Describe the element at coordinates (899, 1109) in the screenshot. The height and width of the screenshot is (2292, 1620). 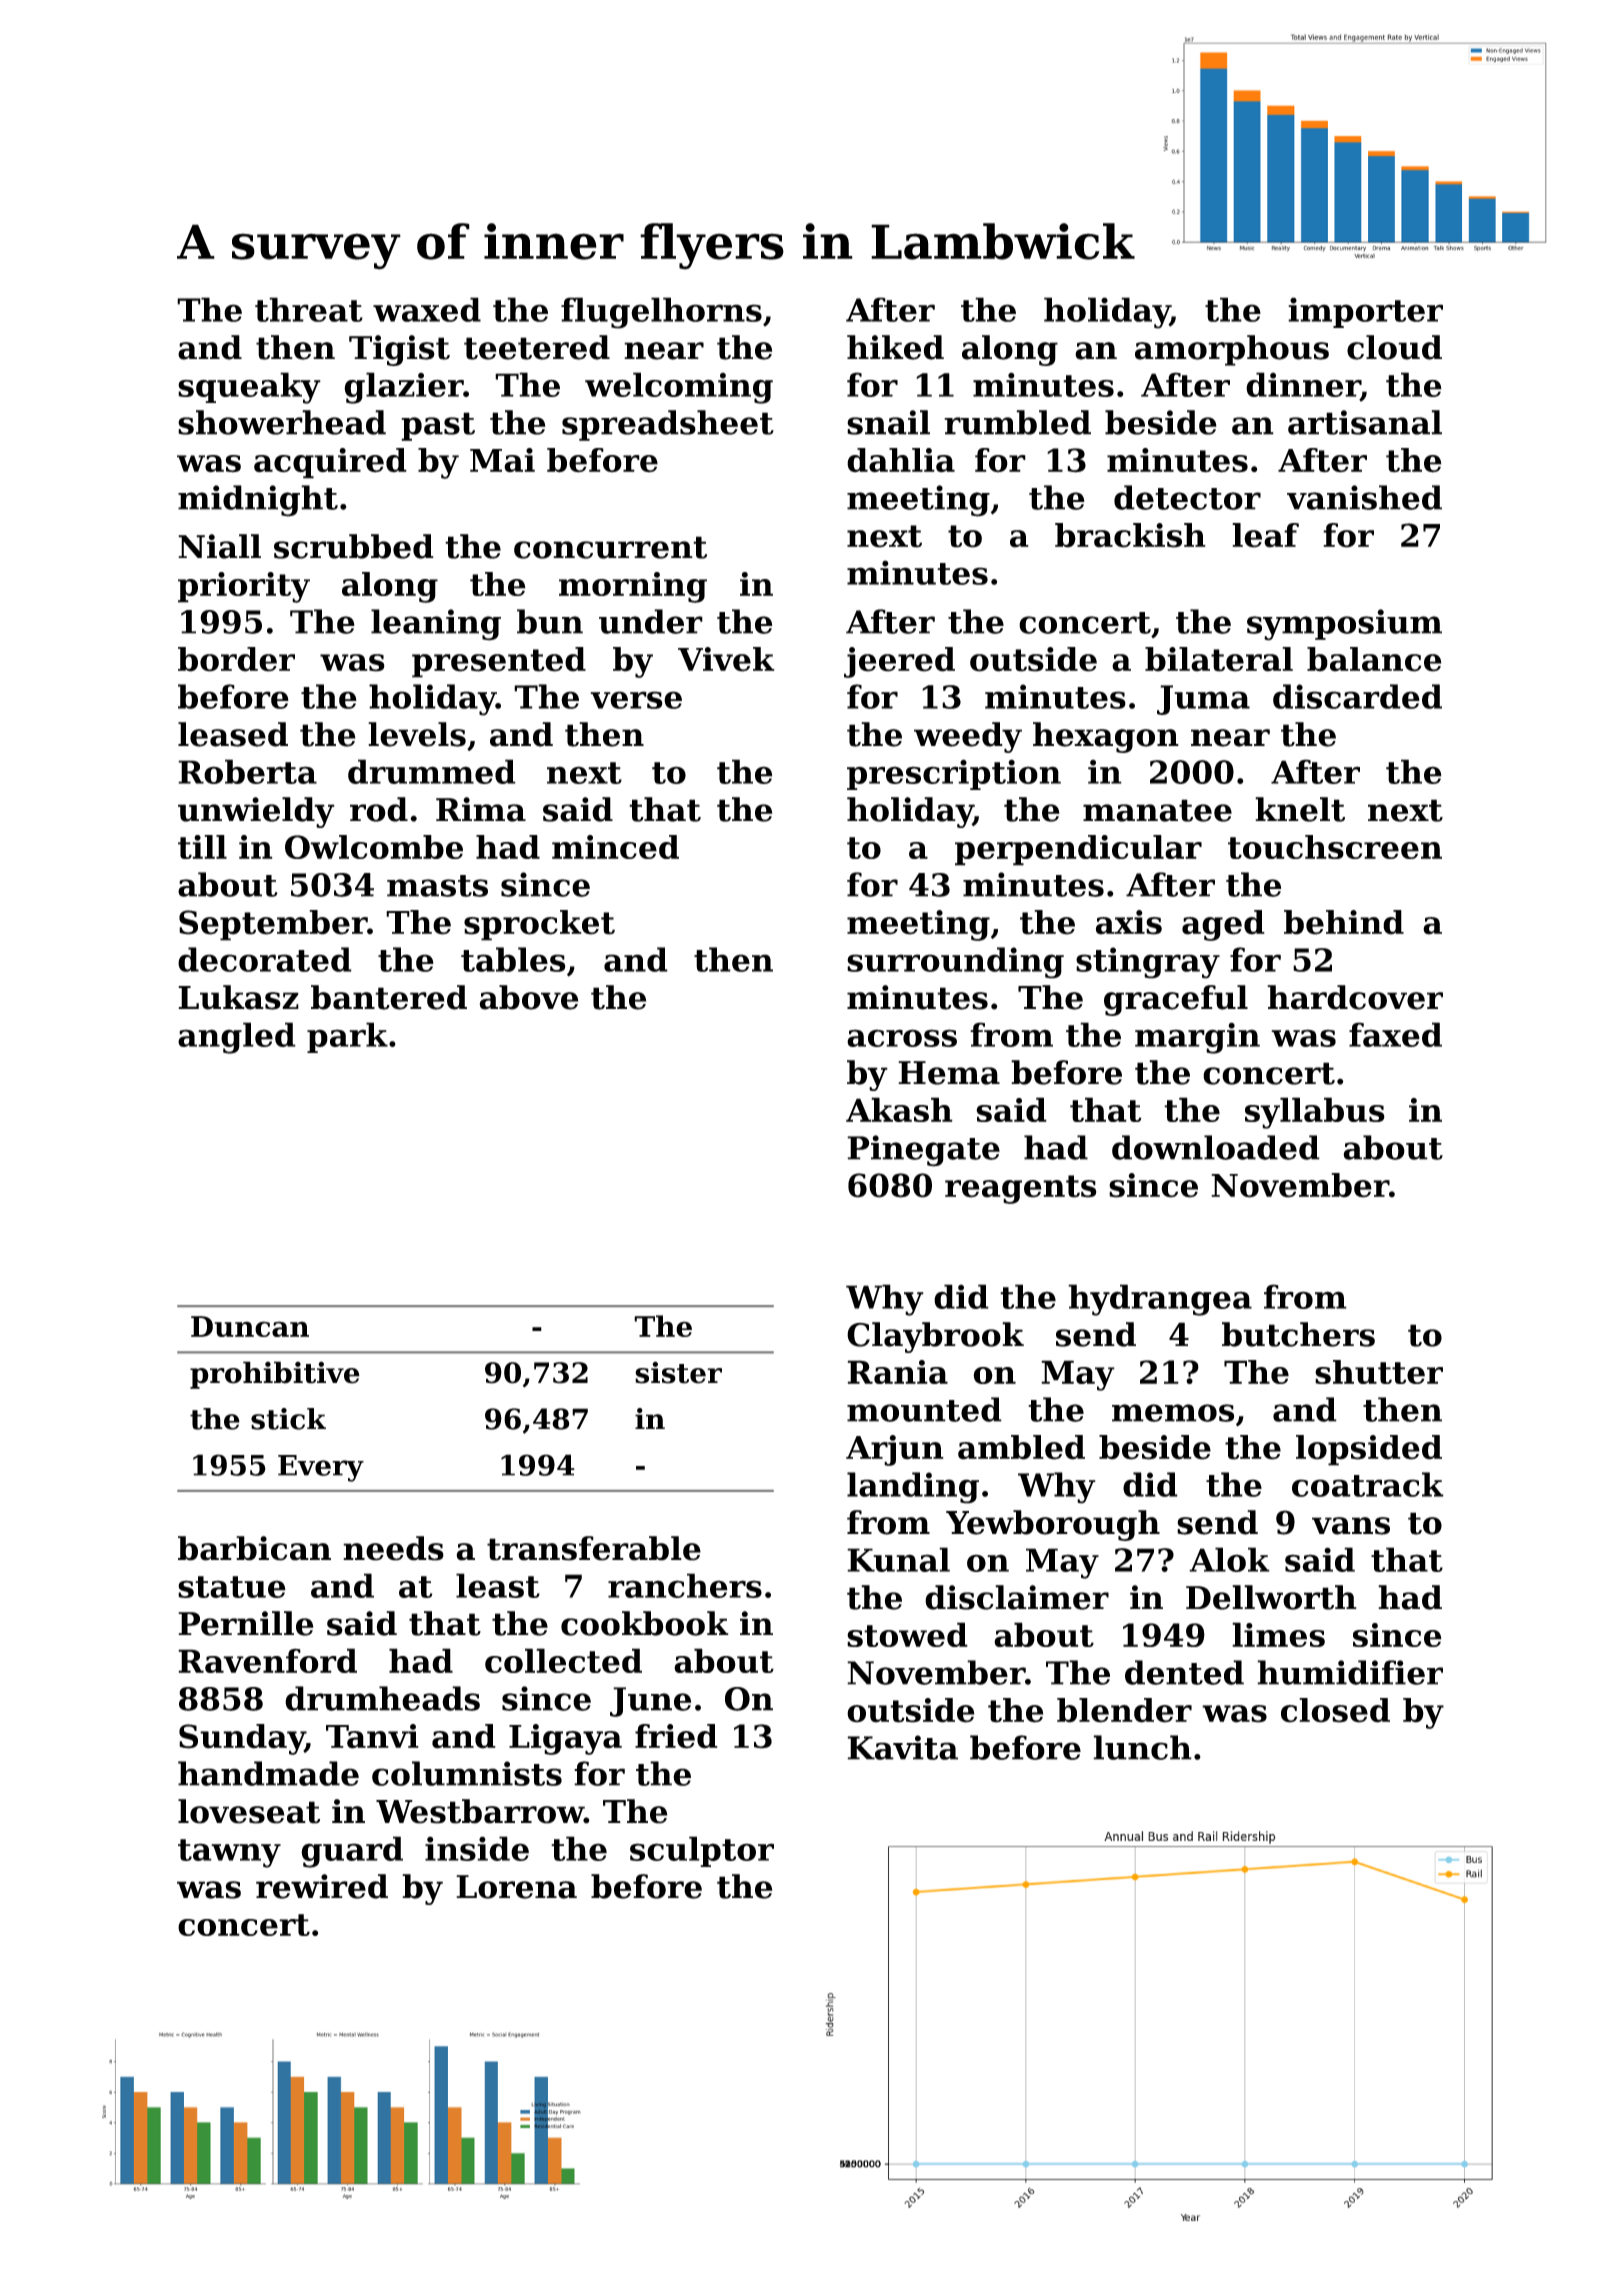
I see `Akash` at that location.
